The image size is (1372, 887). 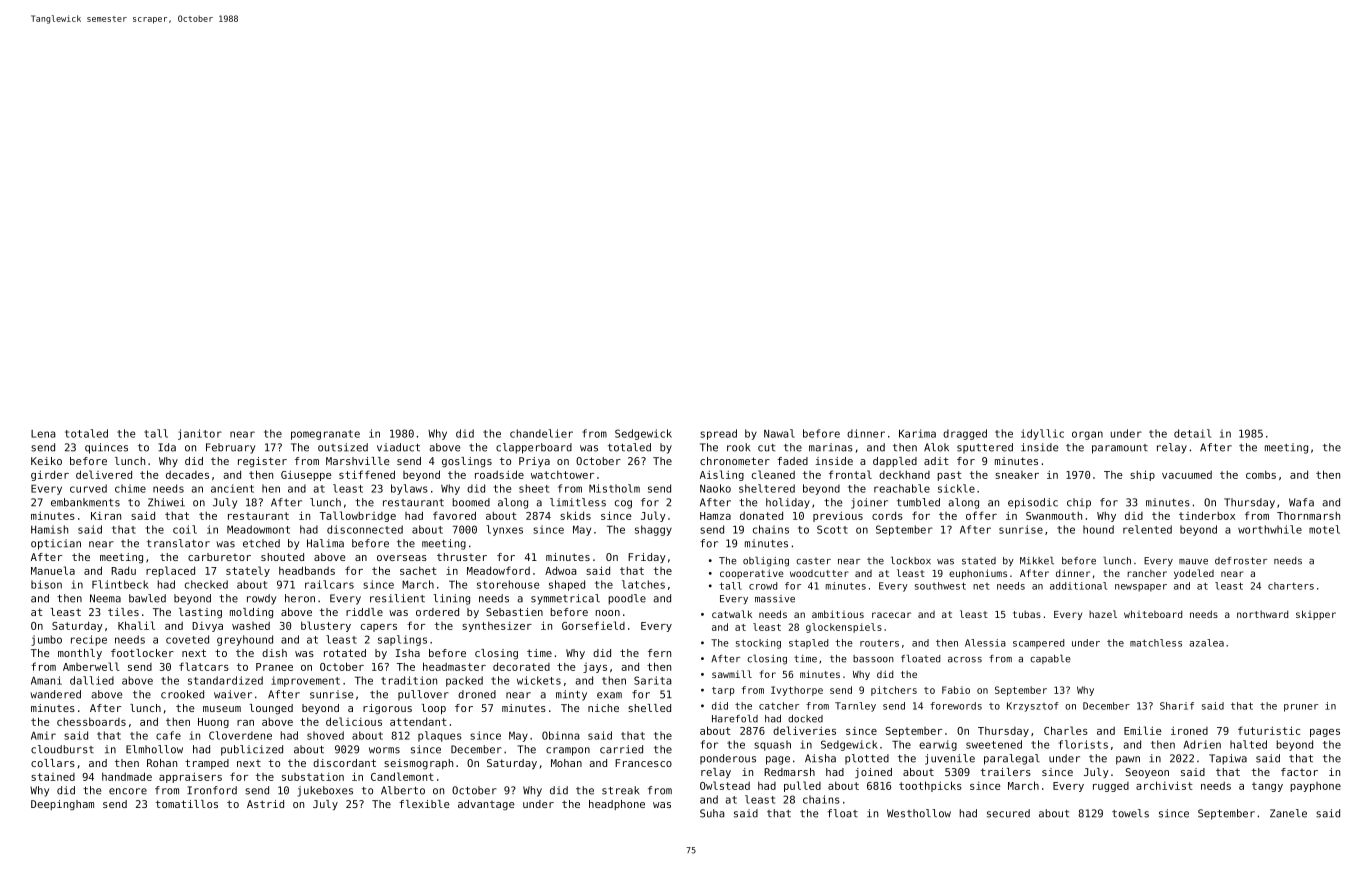 What do you see at coordinates (534, 488) in the page?
I see `sheet` at bounding box center [534, 488].
